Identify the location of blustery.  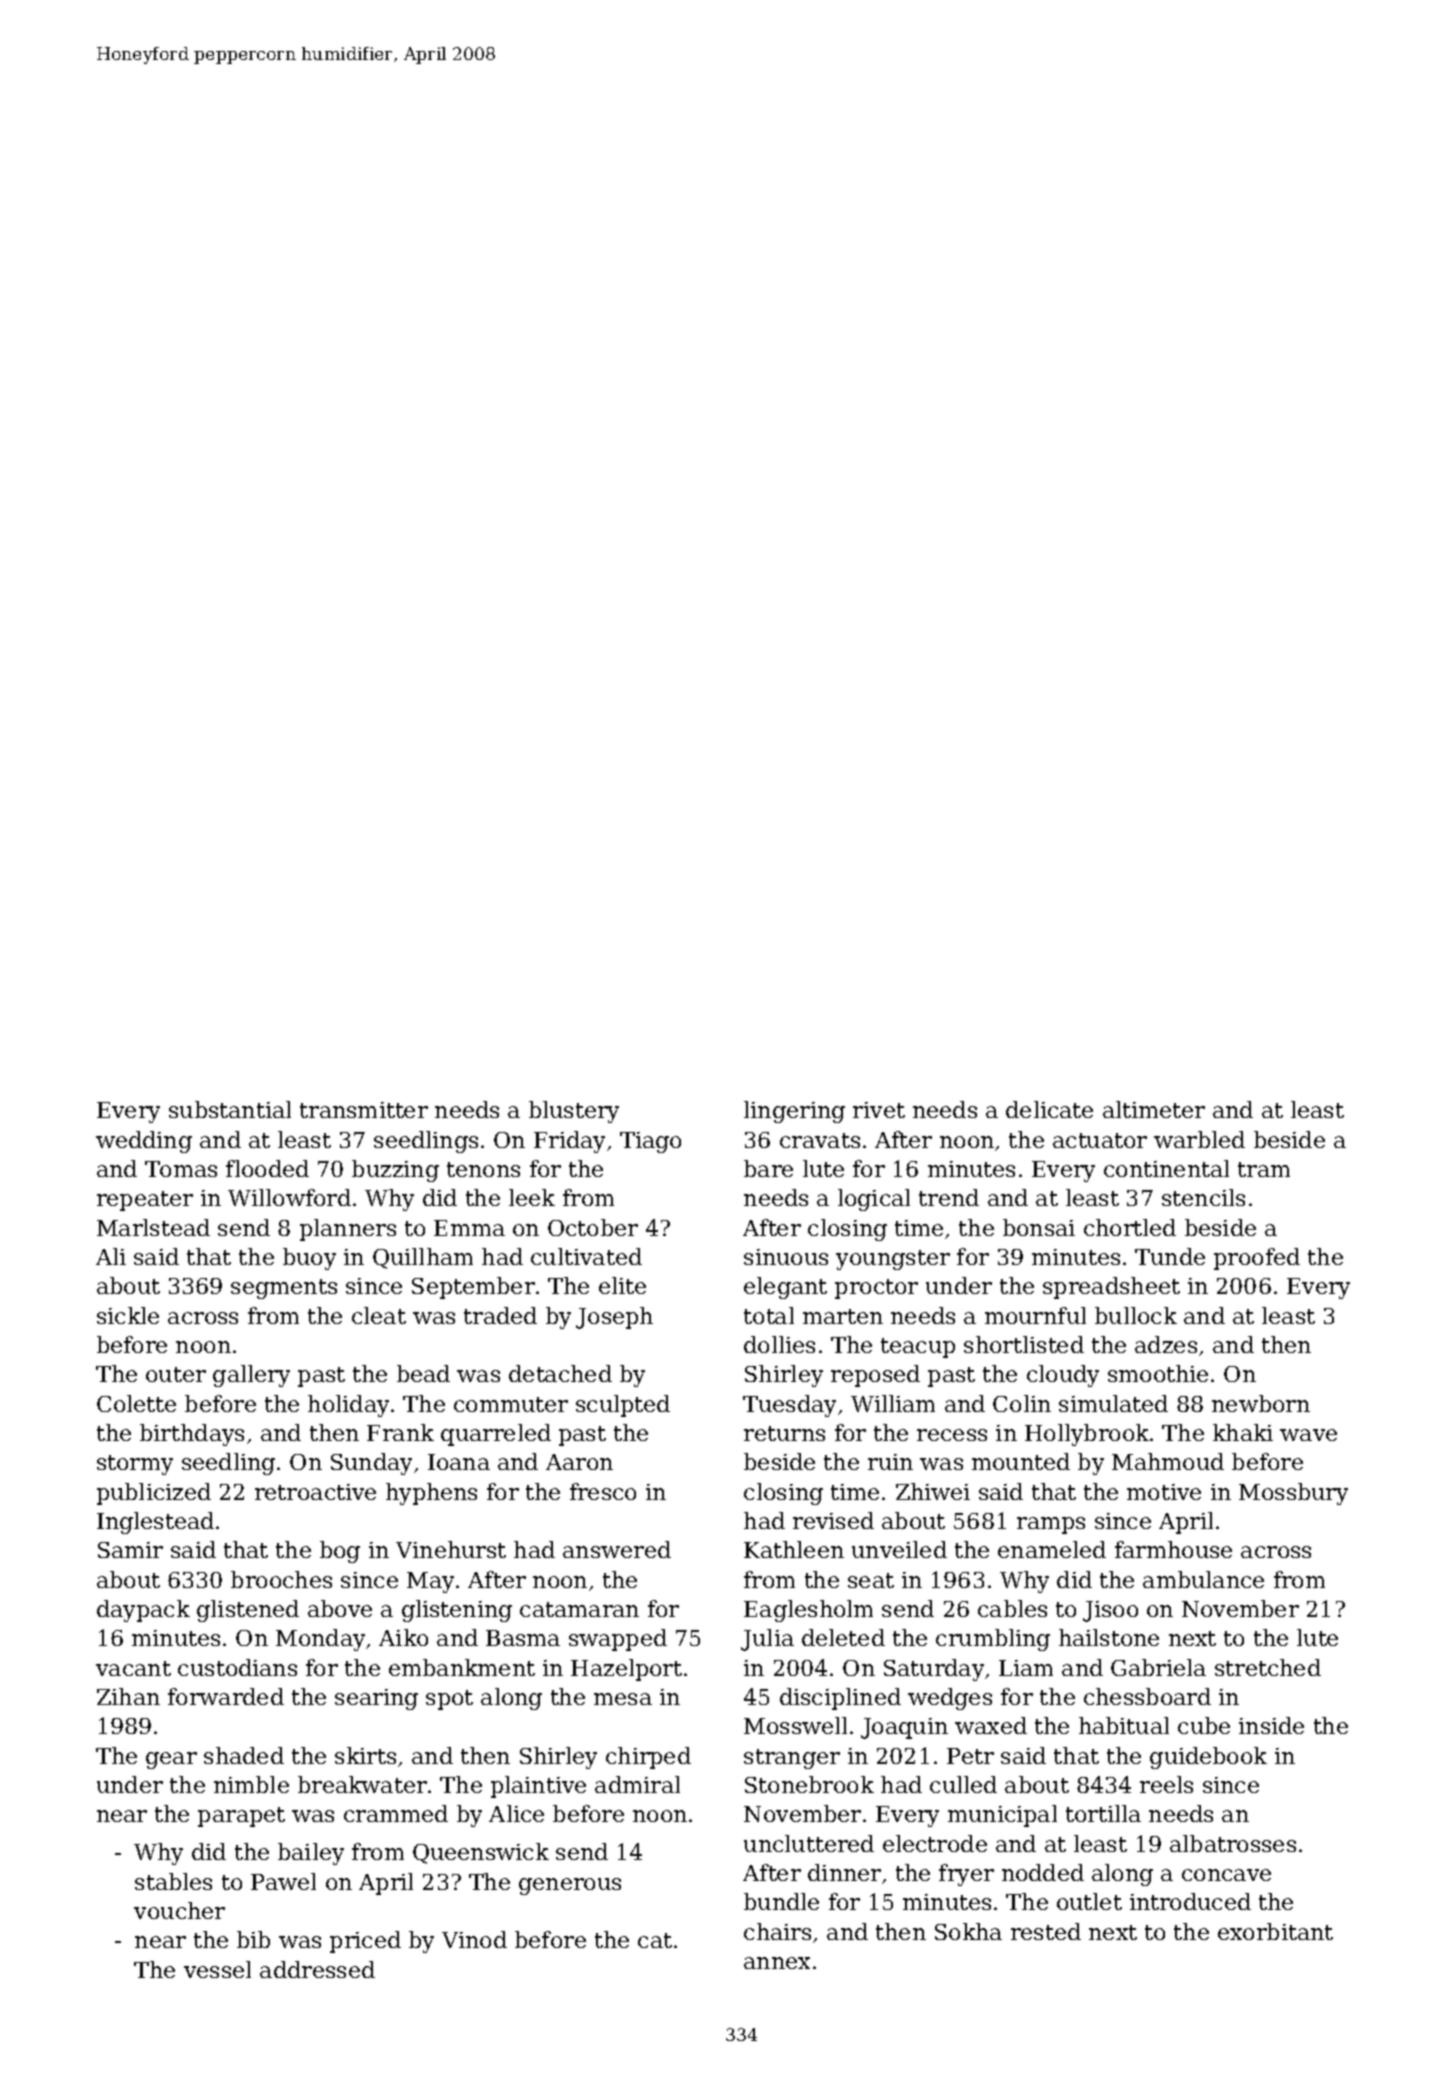
(574, 1112).
